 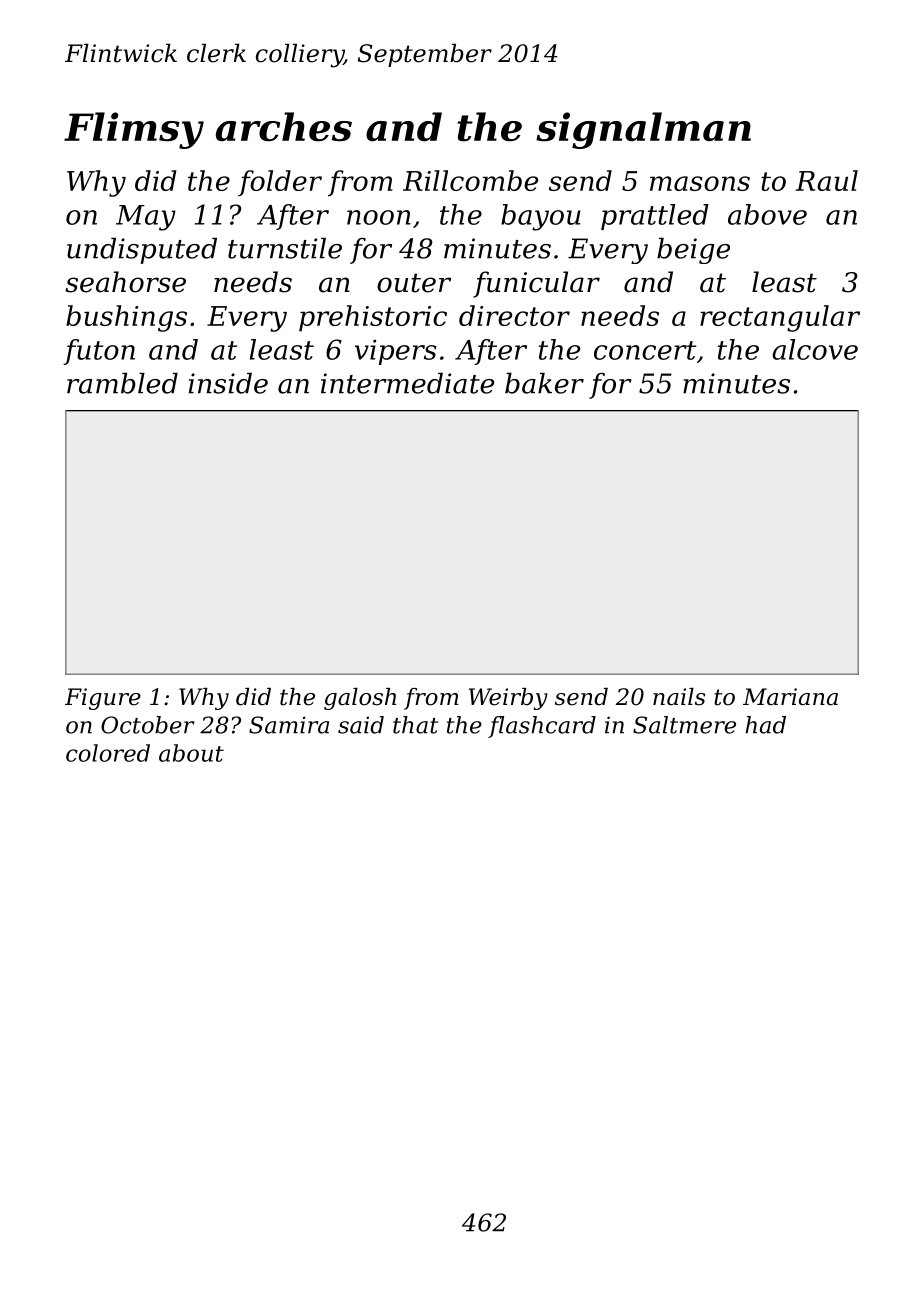 I want to click on rambled, so click(x=122, y=383).
